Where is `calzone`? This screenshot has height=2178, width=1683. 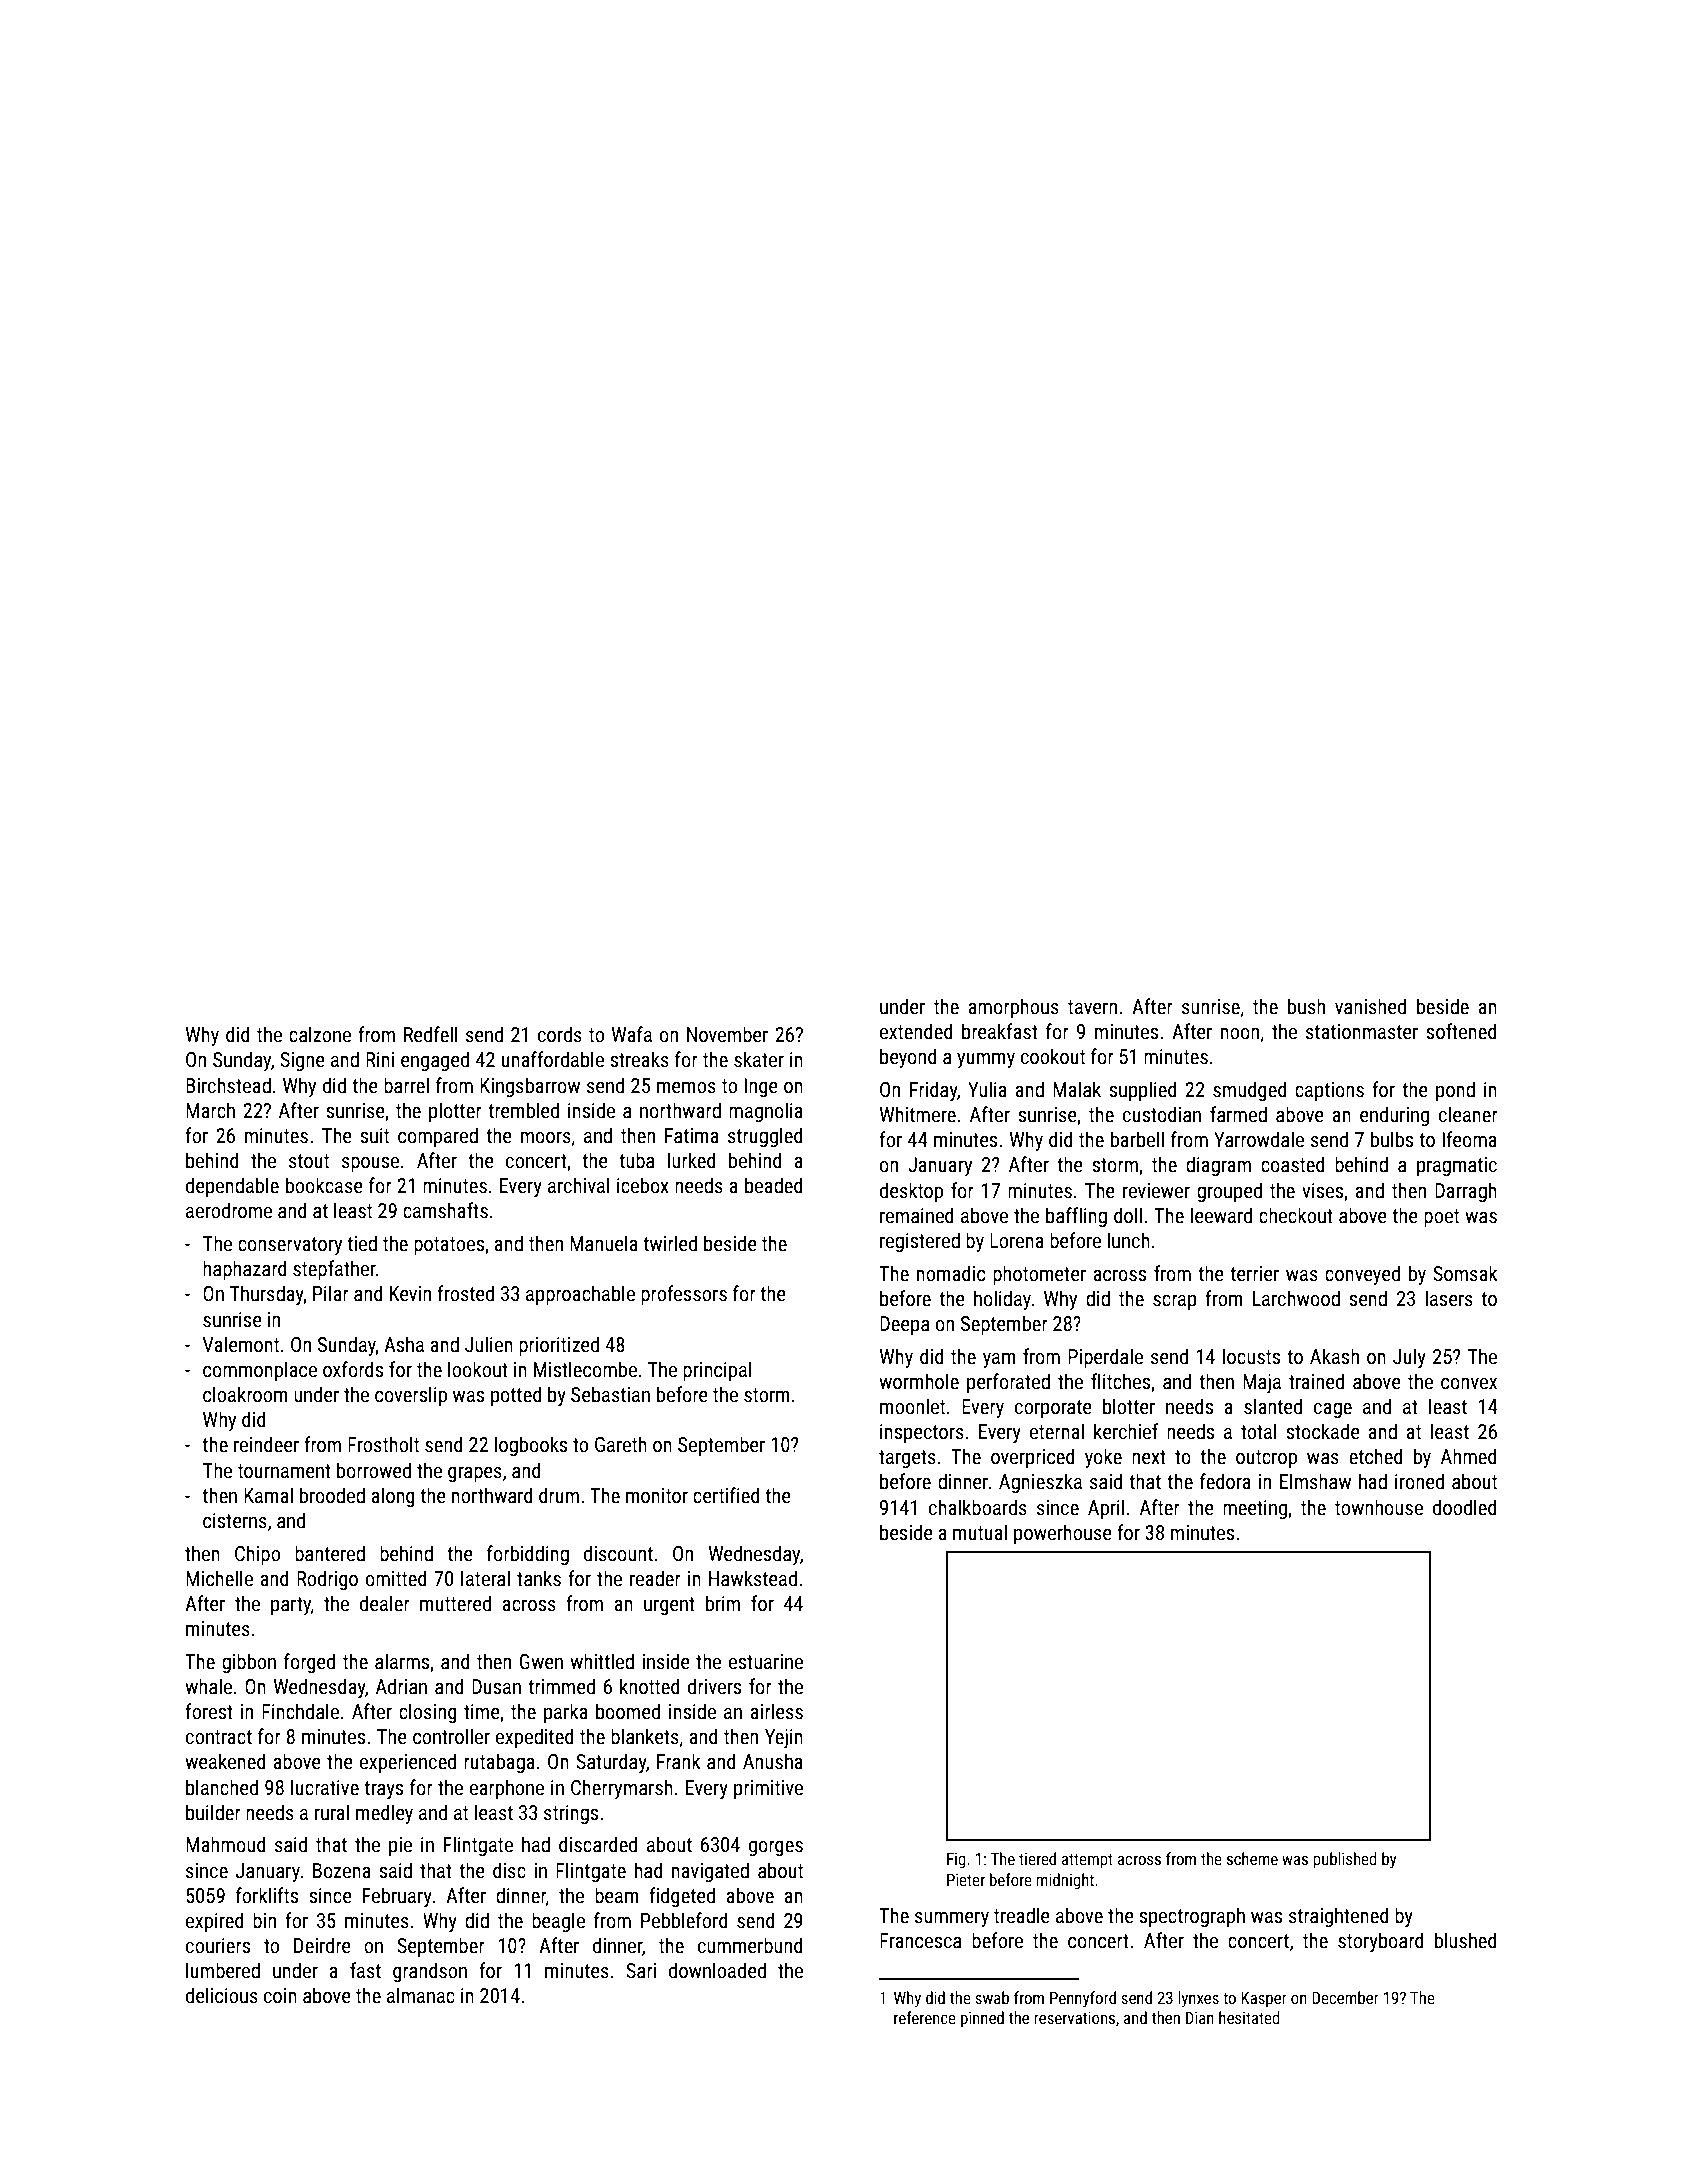 calzone is located at coordinates (320, 1034).
